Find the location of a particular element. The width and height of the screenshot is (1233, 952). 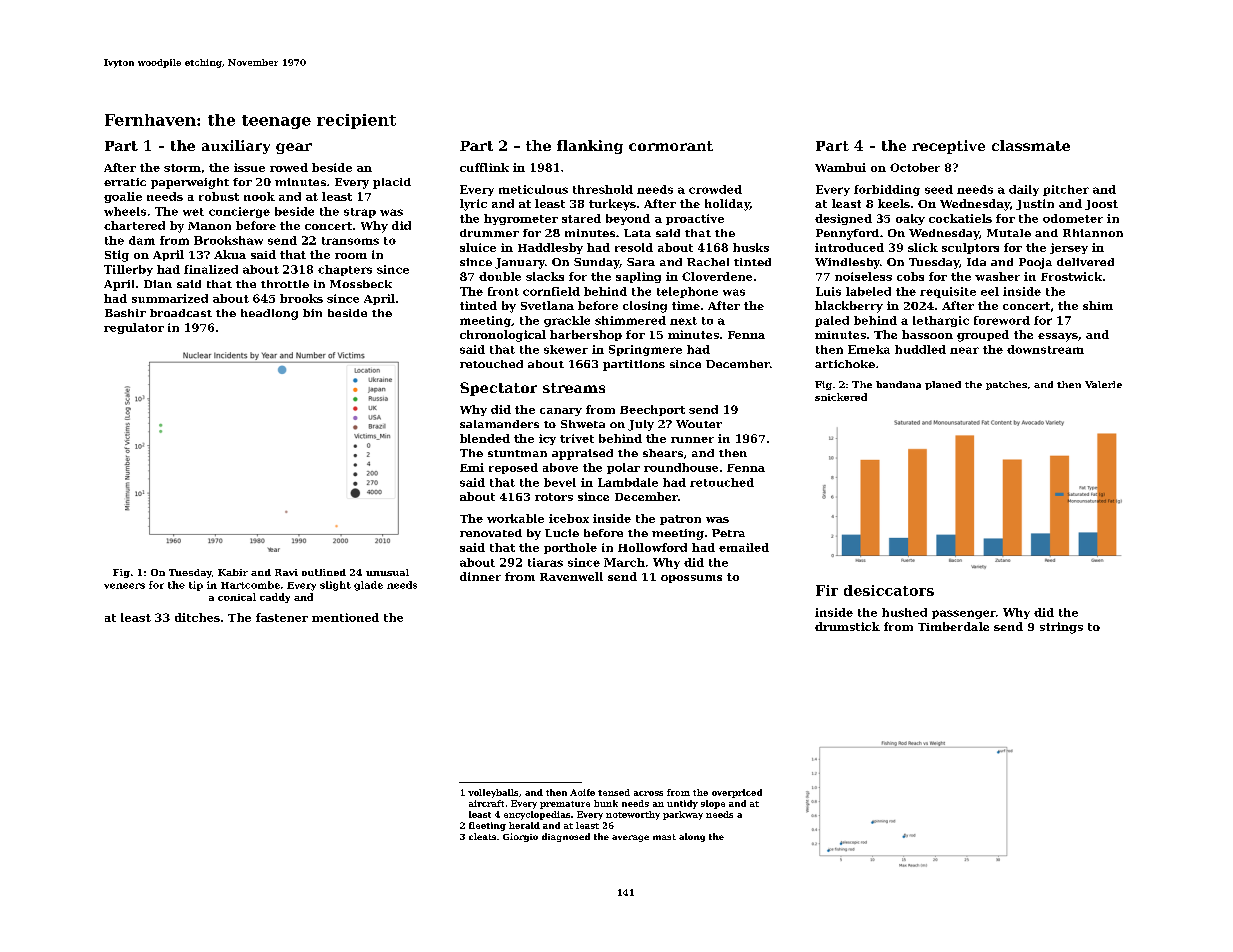

blended is located at coordinates (485, 438).
